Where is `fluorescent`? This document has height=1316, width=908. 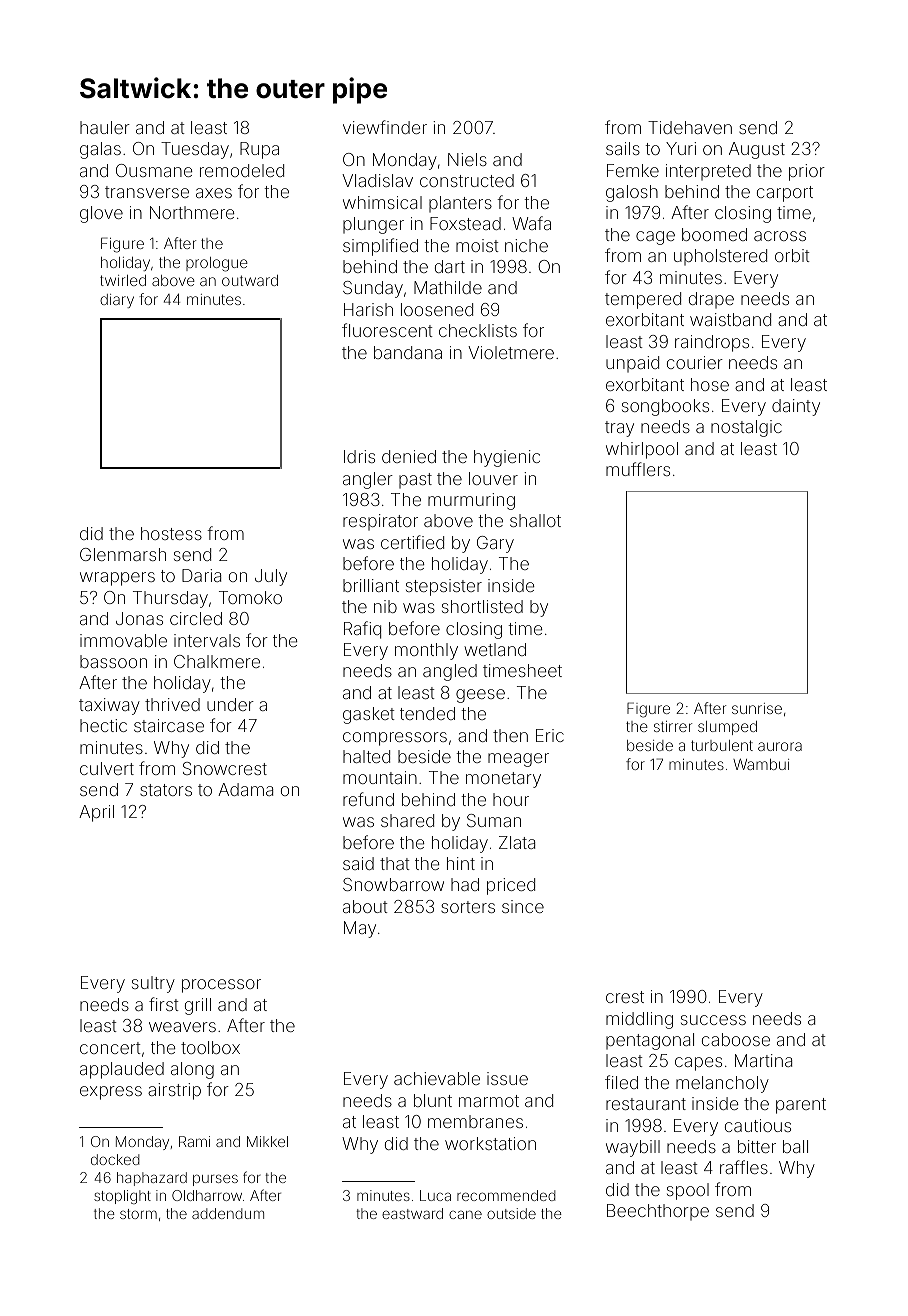 fluorescent is located at coordinates (387, 330).
